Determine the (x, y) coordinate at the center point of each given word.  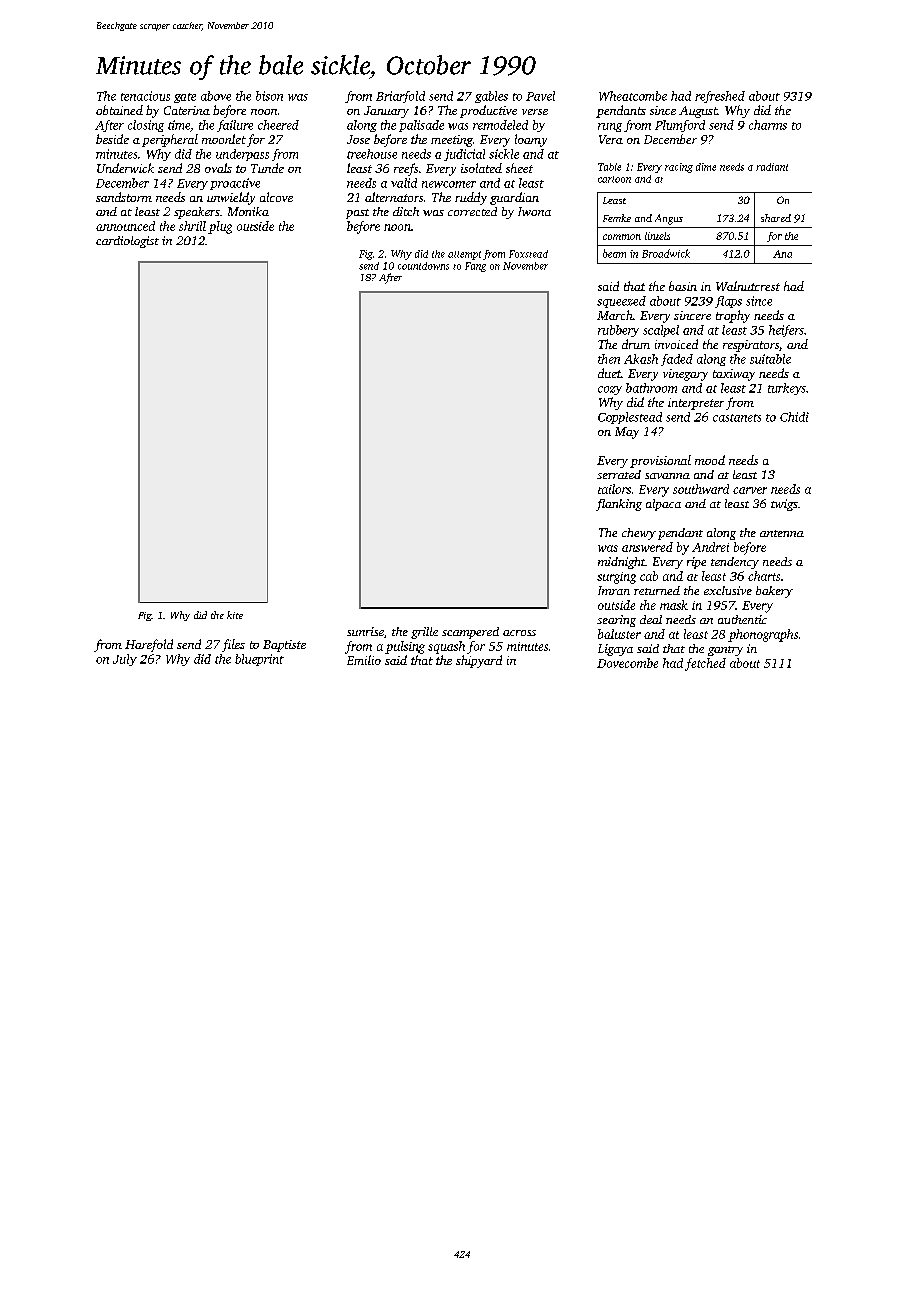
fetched (705, 664)
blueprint (259, 660)
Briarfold (400, 97)
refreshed (720, 97)
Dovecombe (627, 663)
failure (235, 126)
